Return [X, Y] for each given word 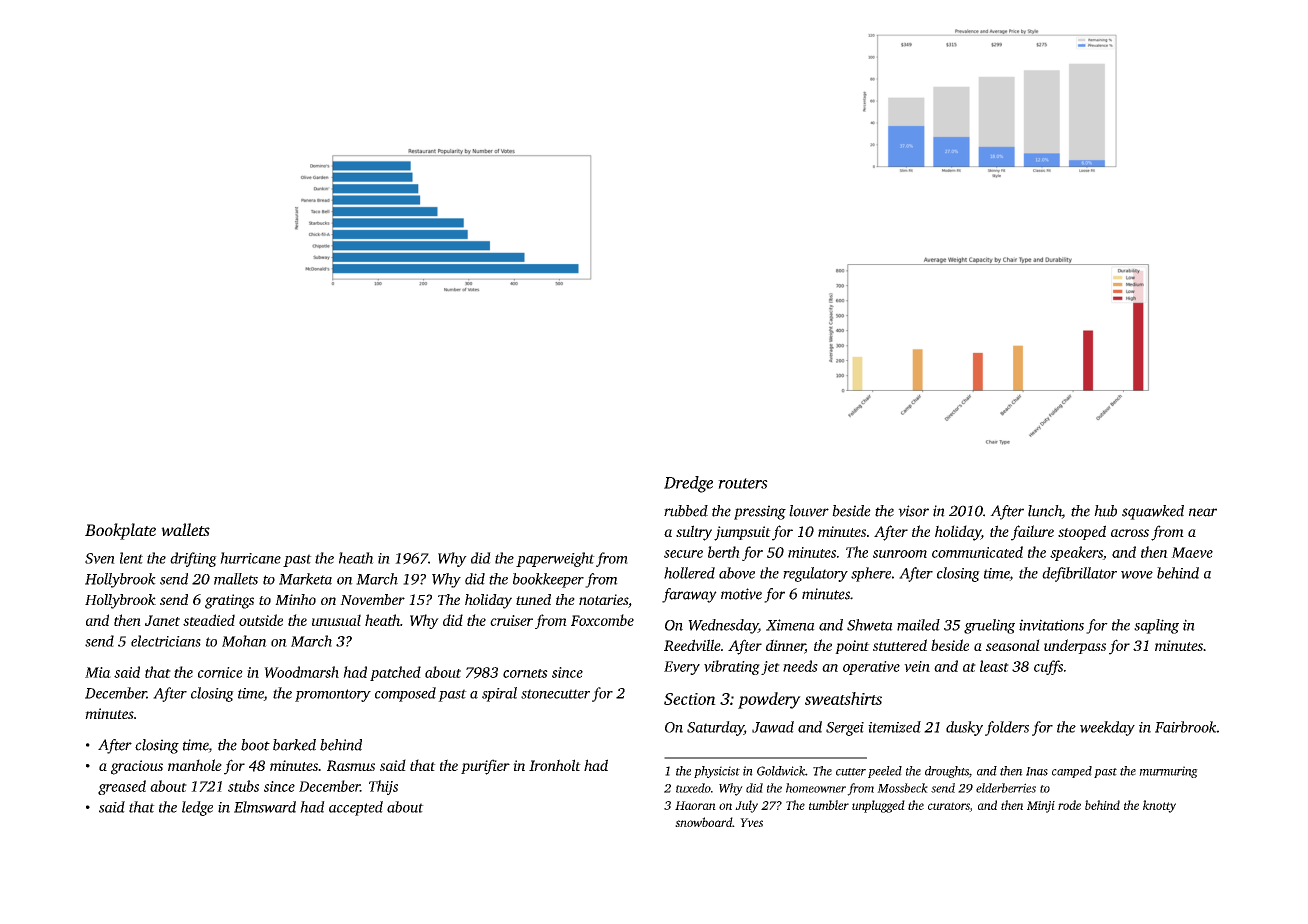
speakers [1076, 553]
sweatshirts [843, 698]
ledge [197, 808]
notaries [603, 599]
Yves [751, 822]
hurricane [250, 558]
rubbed [686, 511]
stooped [1082, 532]
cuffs [1048, 667]
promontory [333, 695]
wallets [185, 529]
